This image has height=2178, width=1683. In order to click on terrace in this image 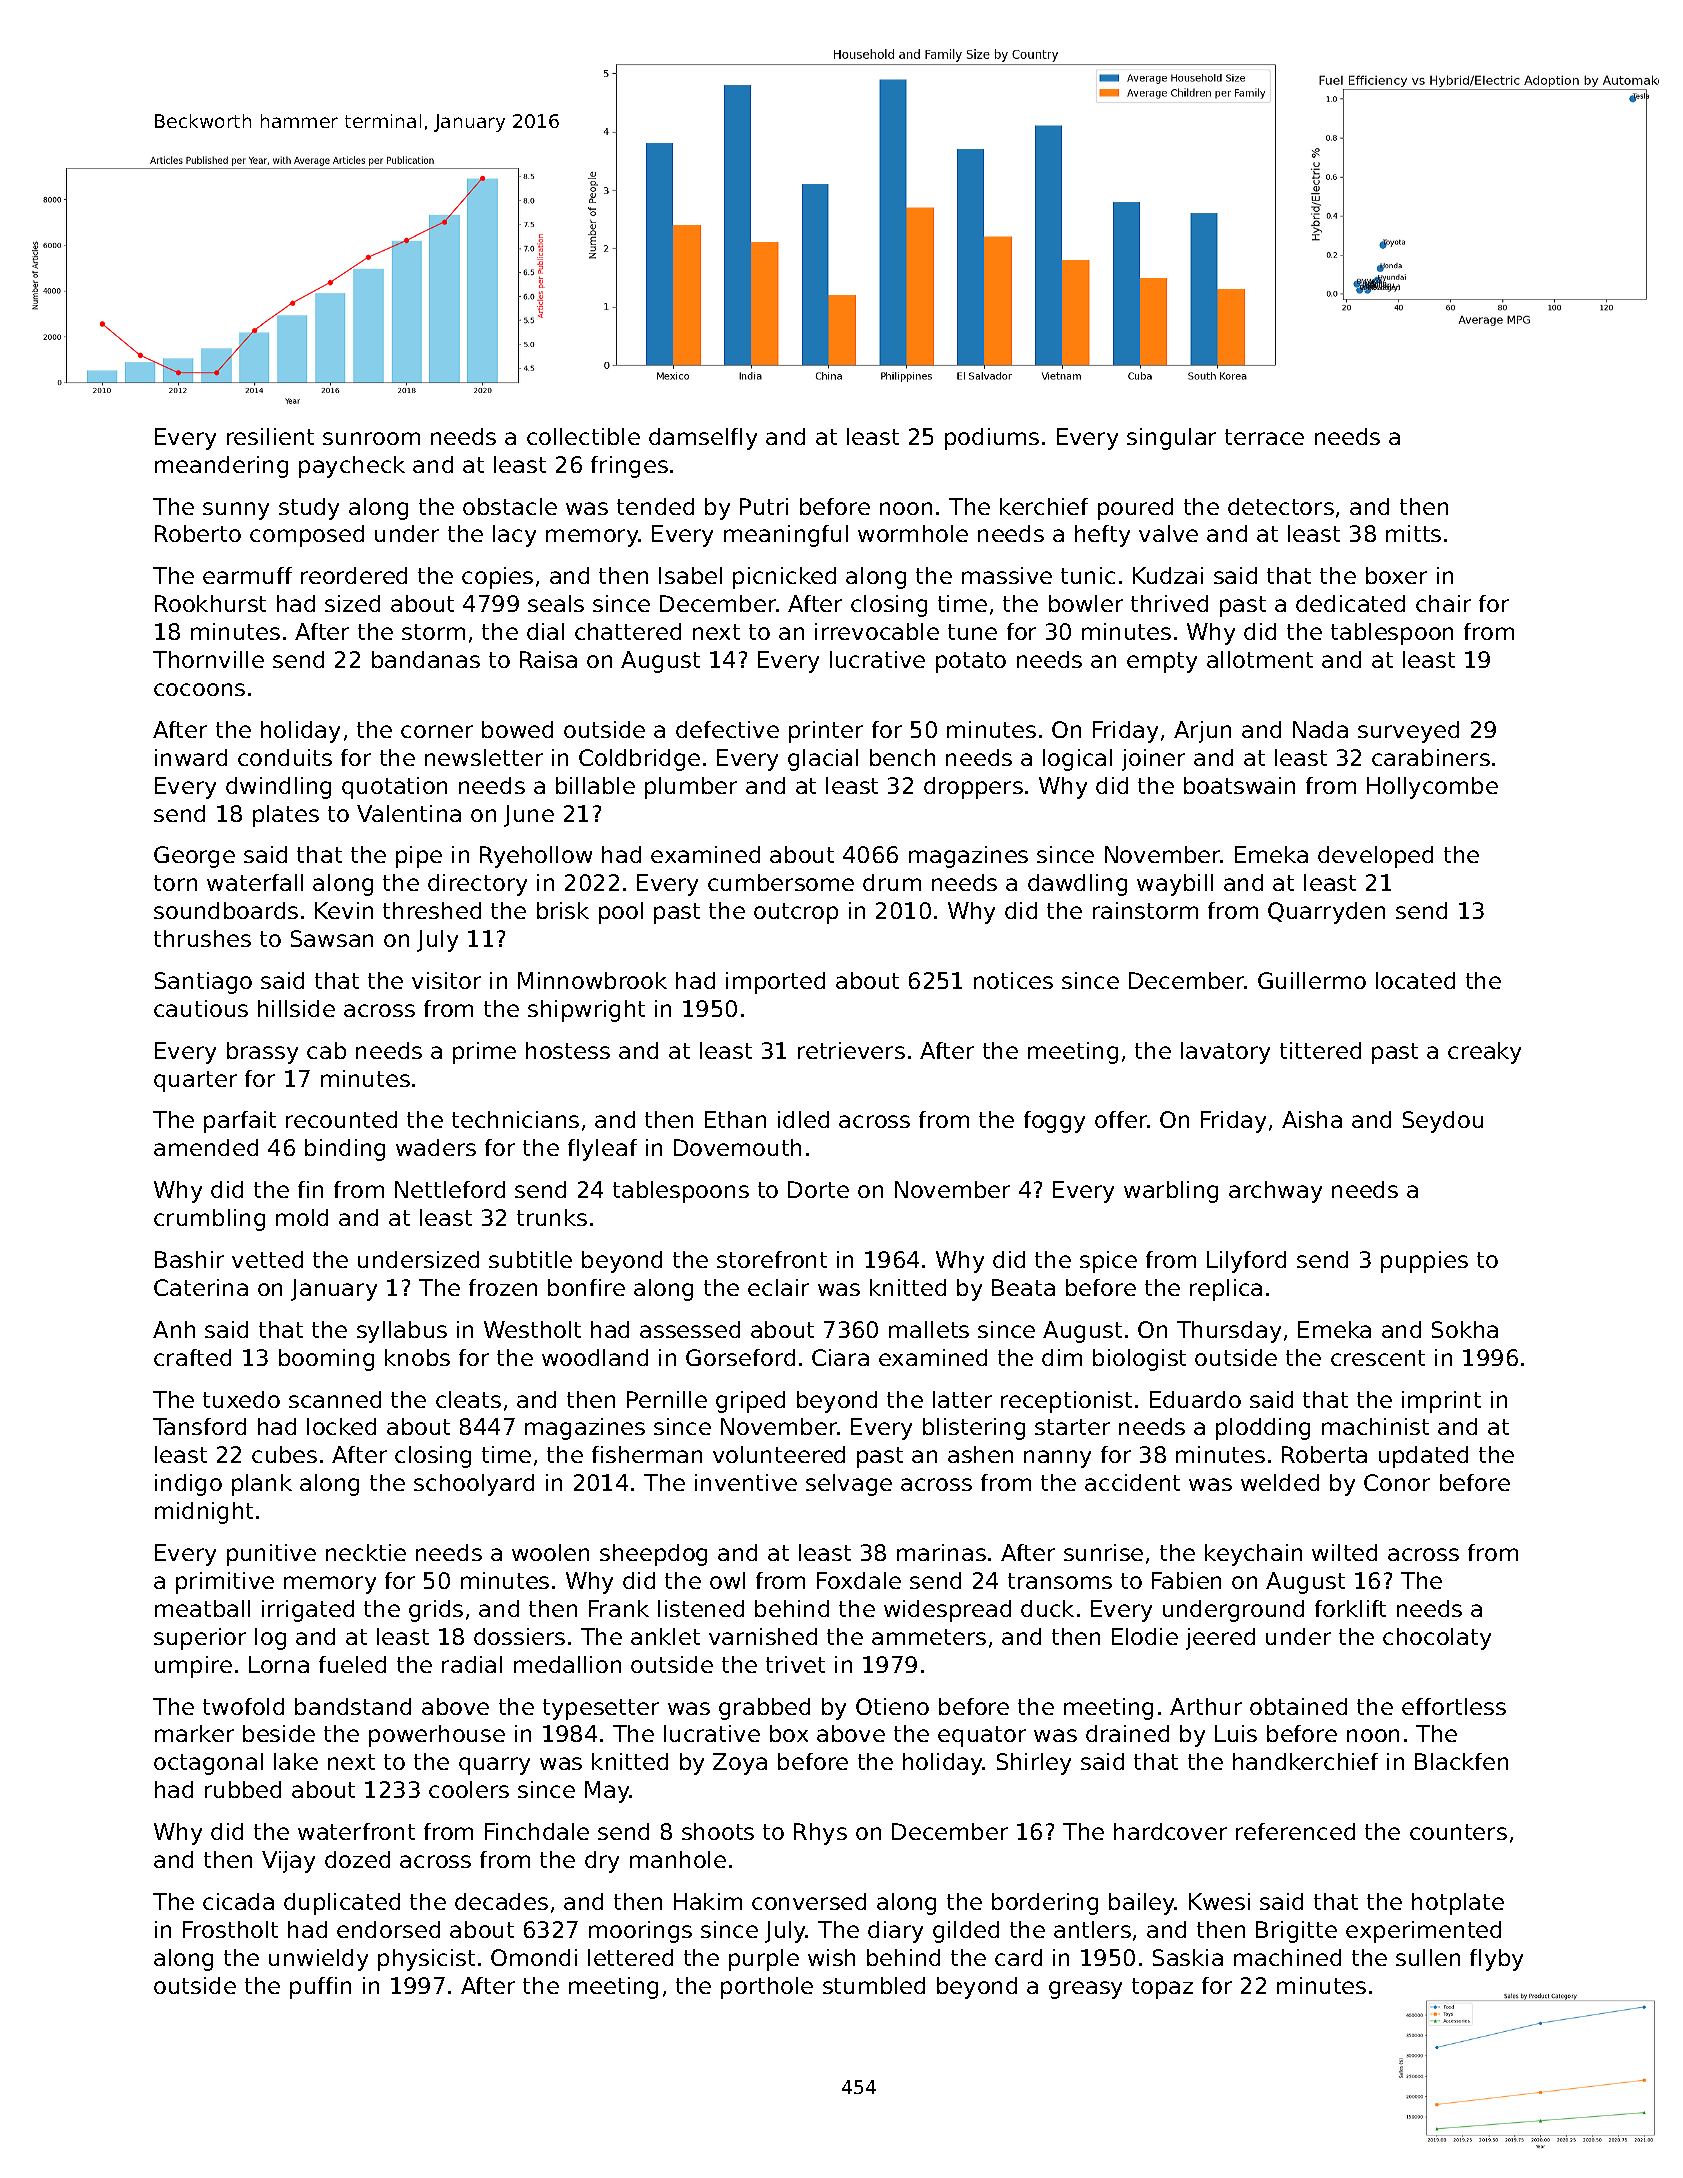, I will do `click(1264, 437)`.
